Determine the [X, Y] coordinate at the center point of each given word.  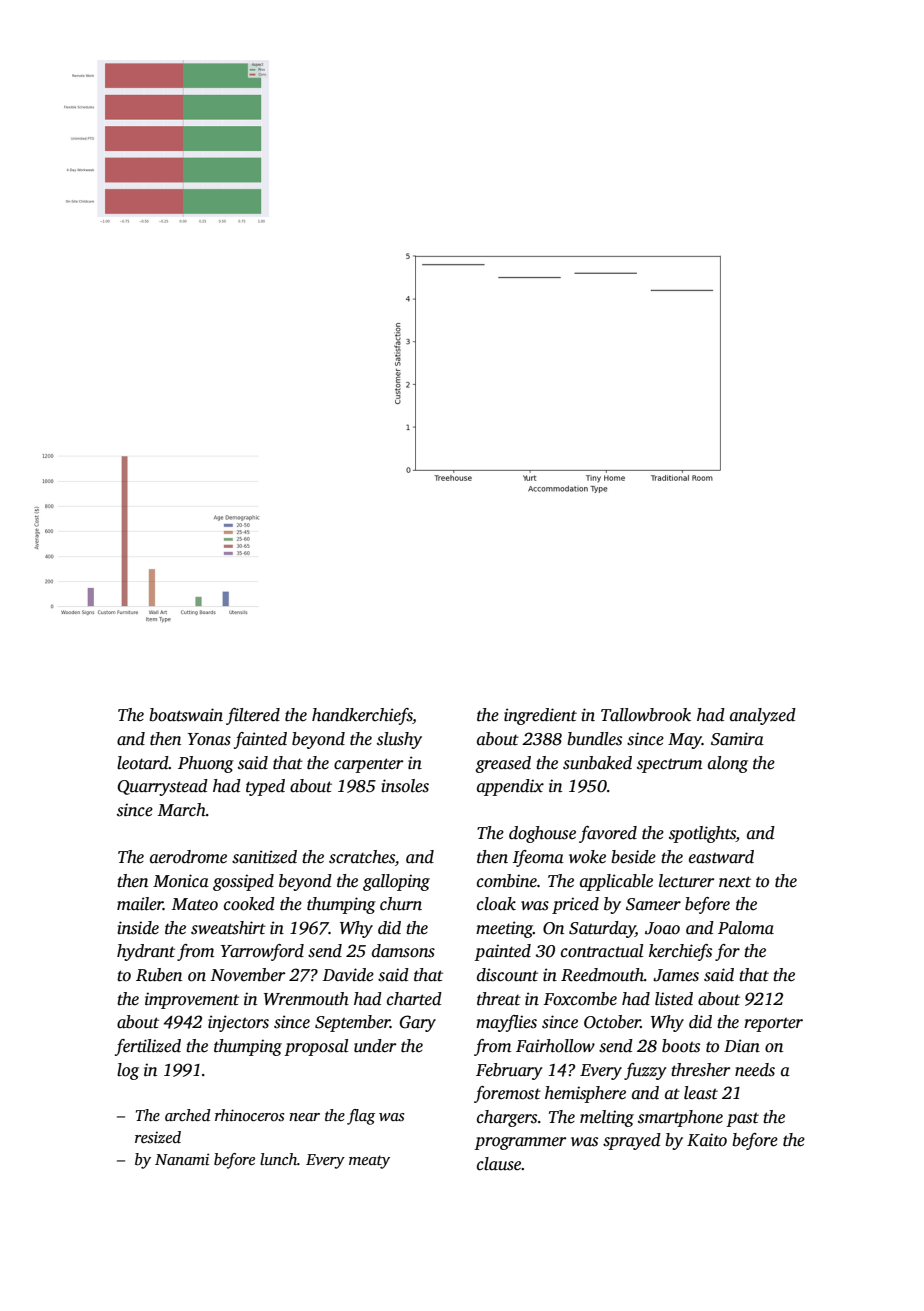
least [701, 1093]
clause [499, 1164]
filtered [253, 716]
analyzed [763, 716]
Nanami [182, 1159]
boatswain [186, 715]
